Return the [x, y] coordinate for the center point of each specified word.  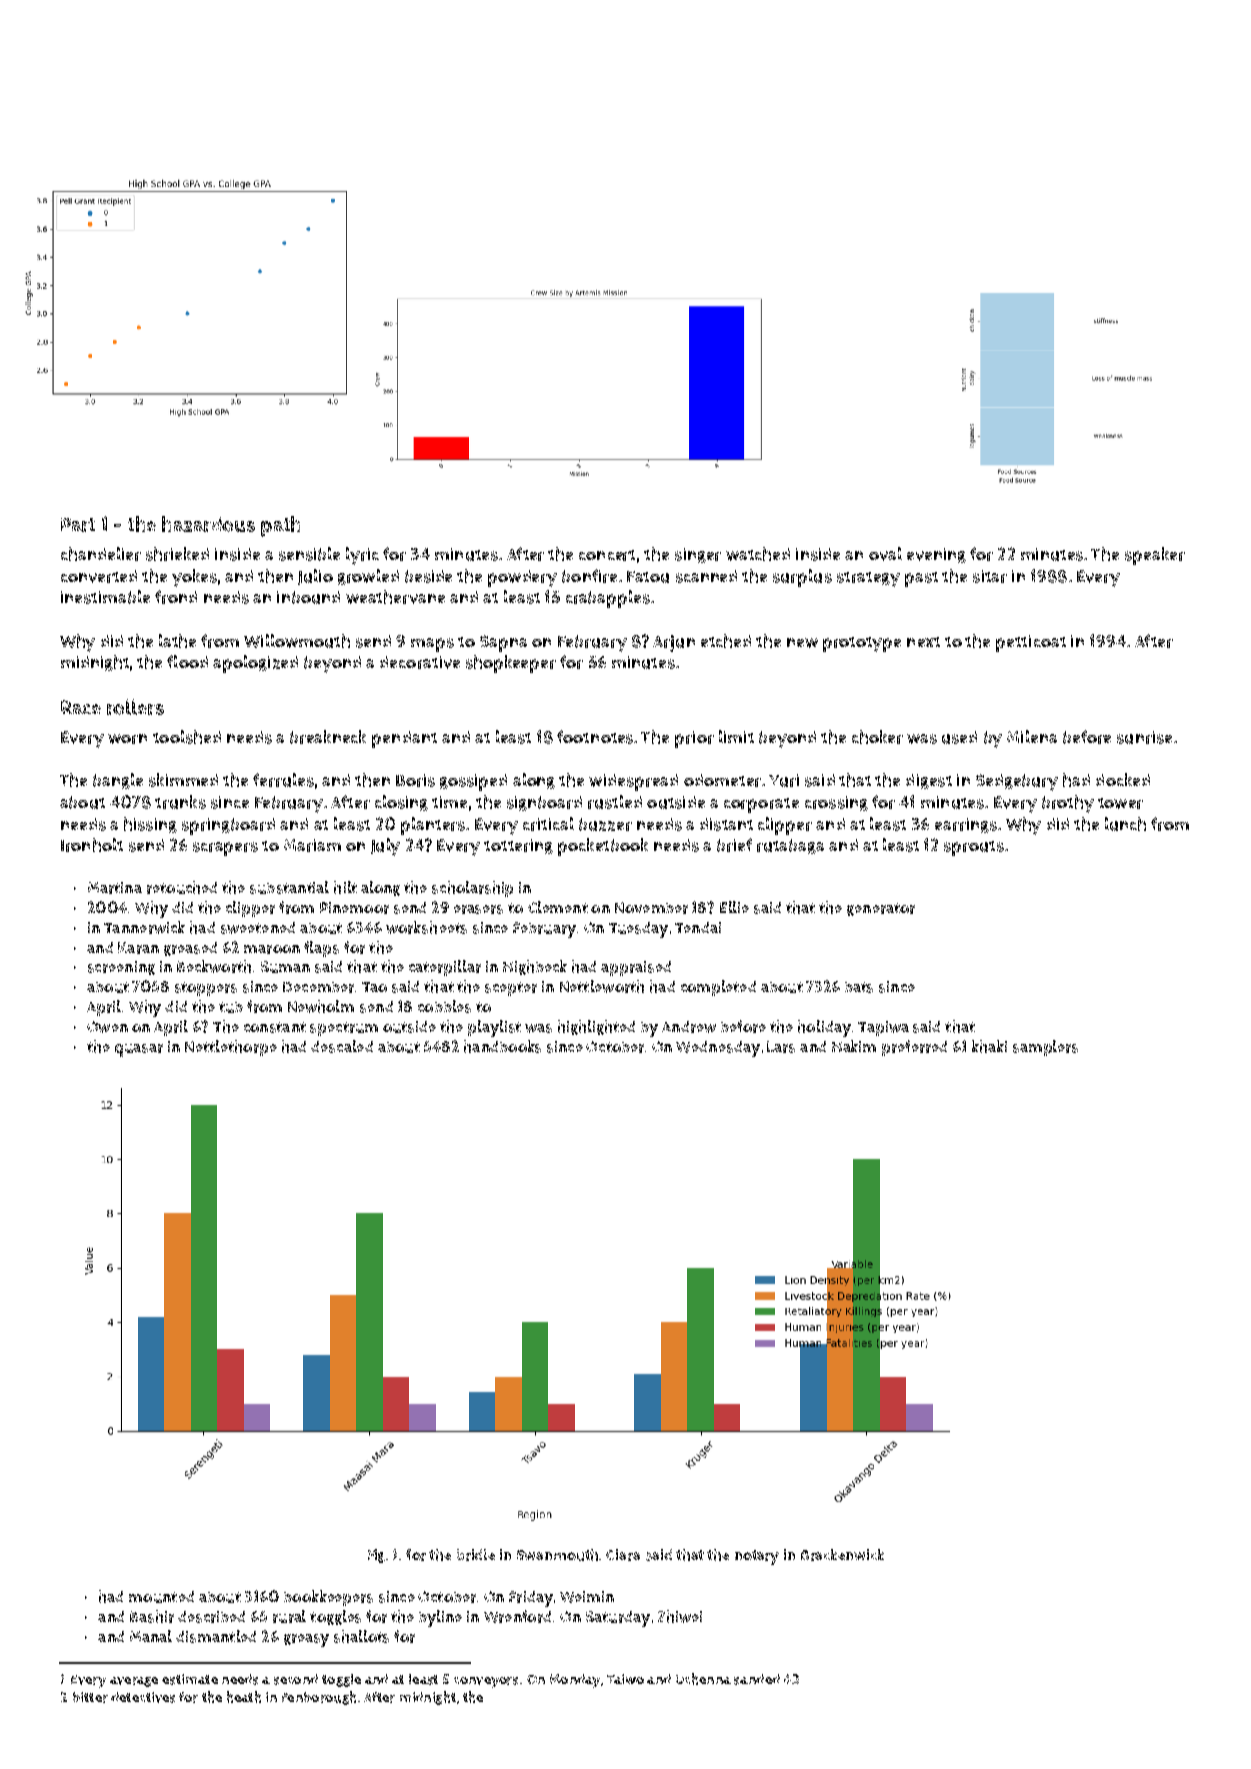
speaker [1155, 556]
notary [757, 1557]
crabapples [608, 599]
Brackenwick [842, 1555]
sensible [309, 554]
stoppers [206, 989]
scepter [511, 989]
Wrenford [517, 1616]
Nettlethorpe [231, 1048]
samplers [1045, 1048]
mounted [161, 1597]
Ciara [623, 1555]
